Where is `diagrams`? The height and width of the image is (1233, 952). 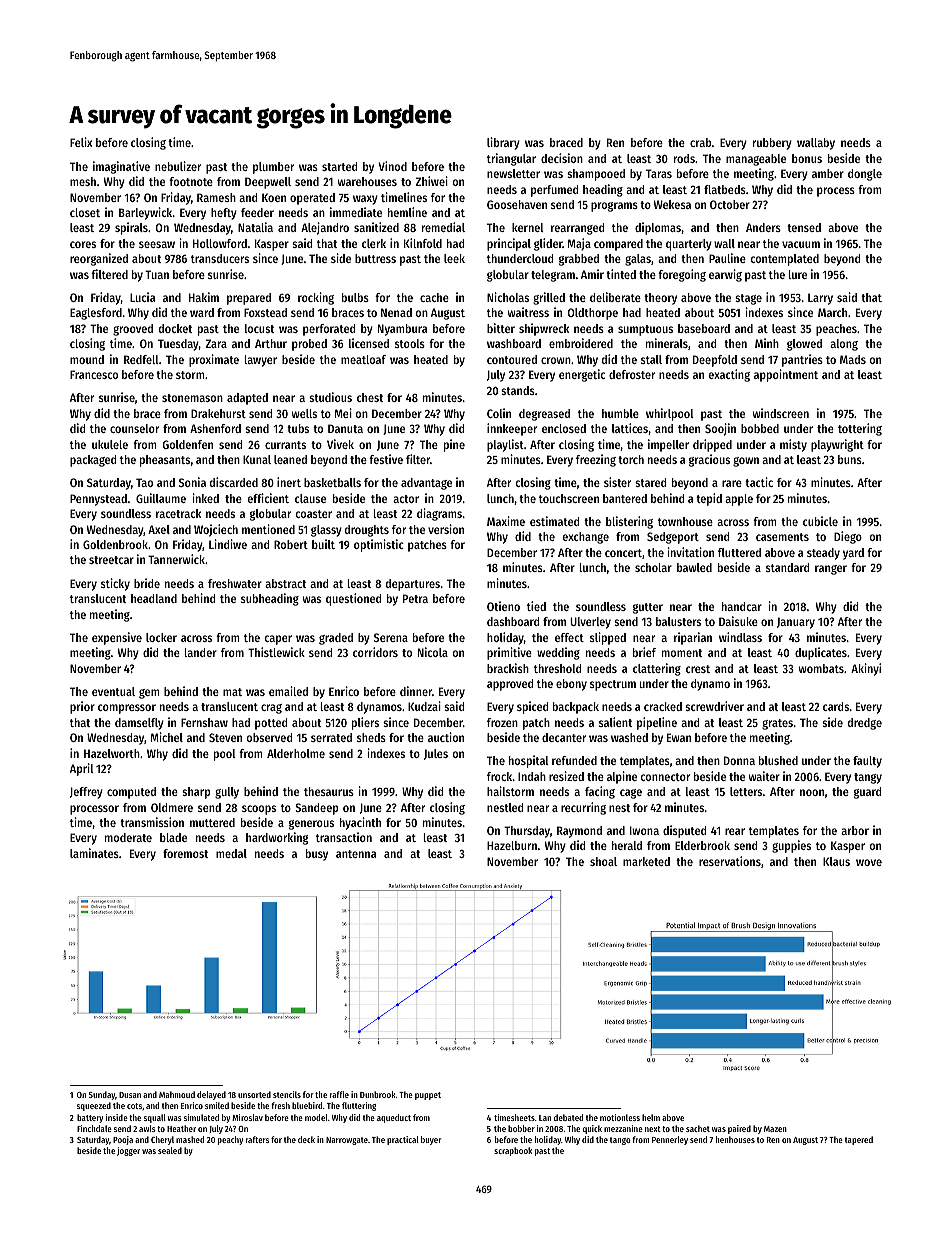 diagrams is located at coordinates (439, 514).
